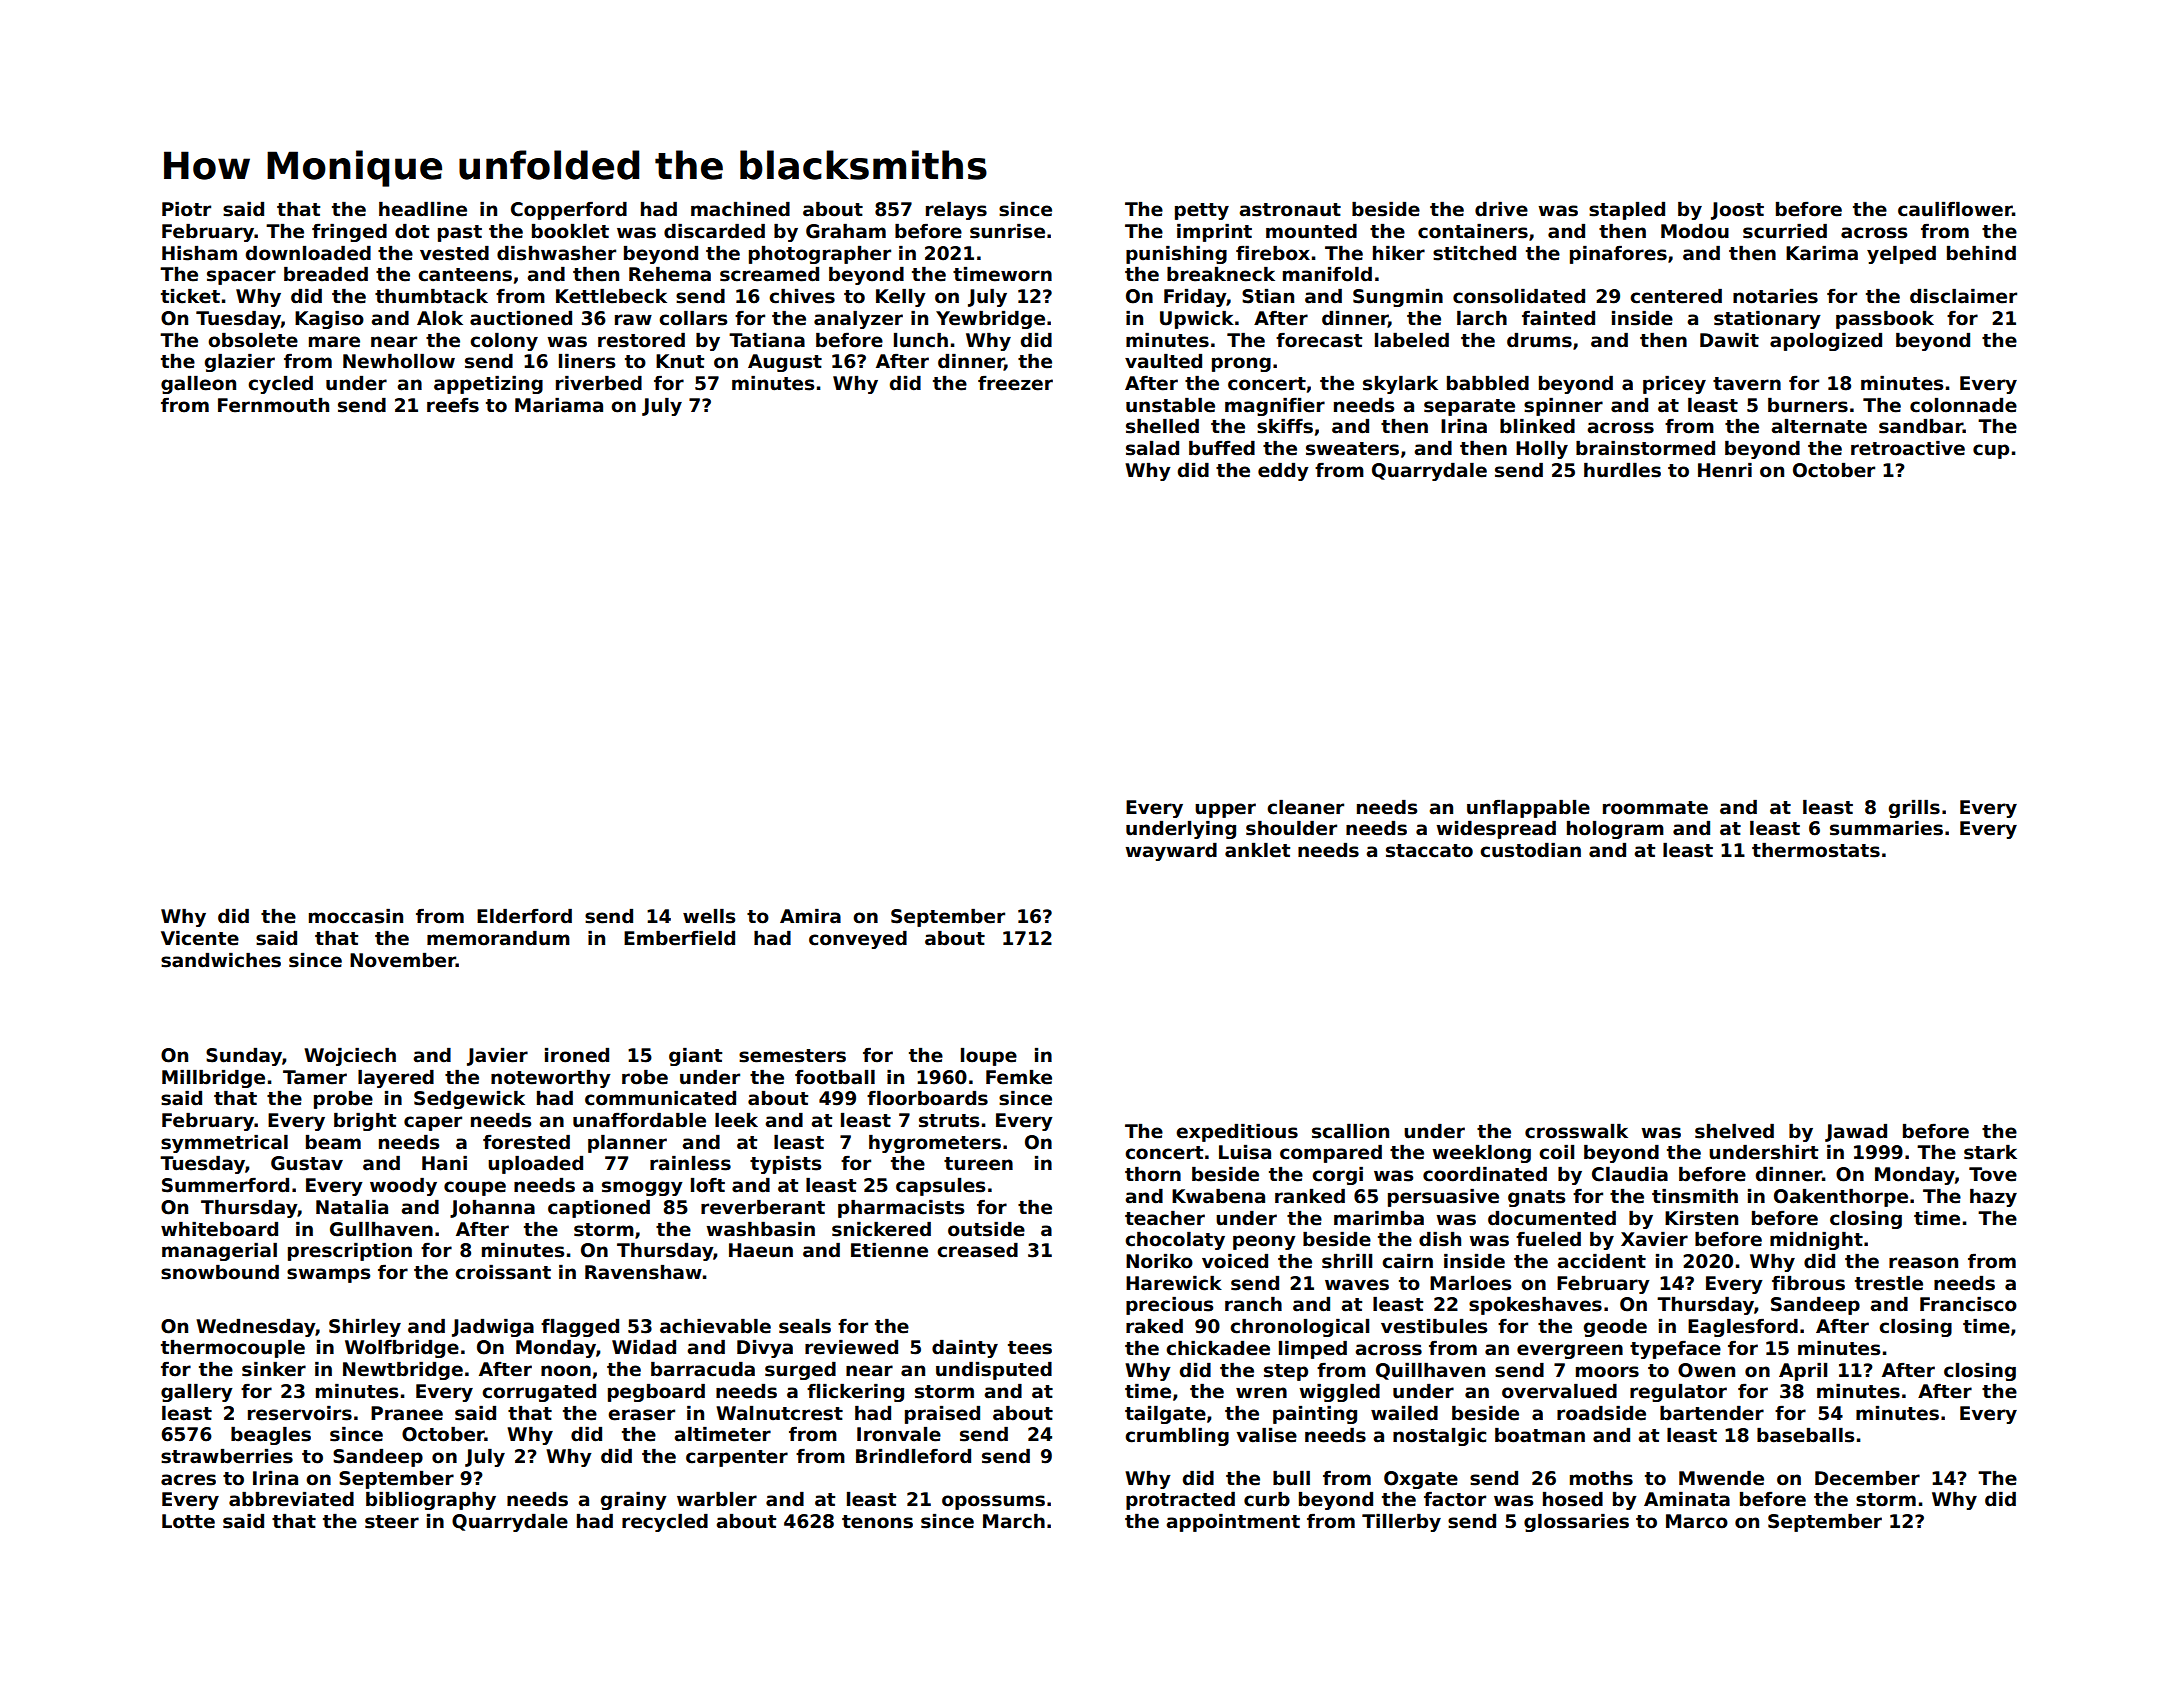  I want to click on centered, so click(1676, 296).
